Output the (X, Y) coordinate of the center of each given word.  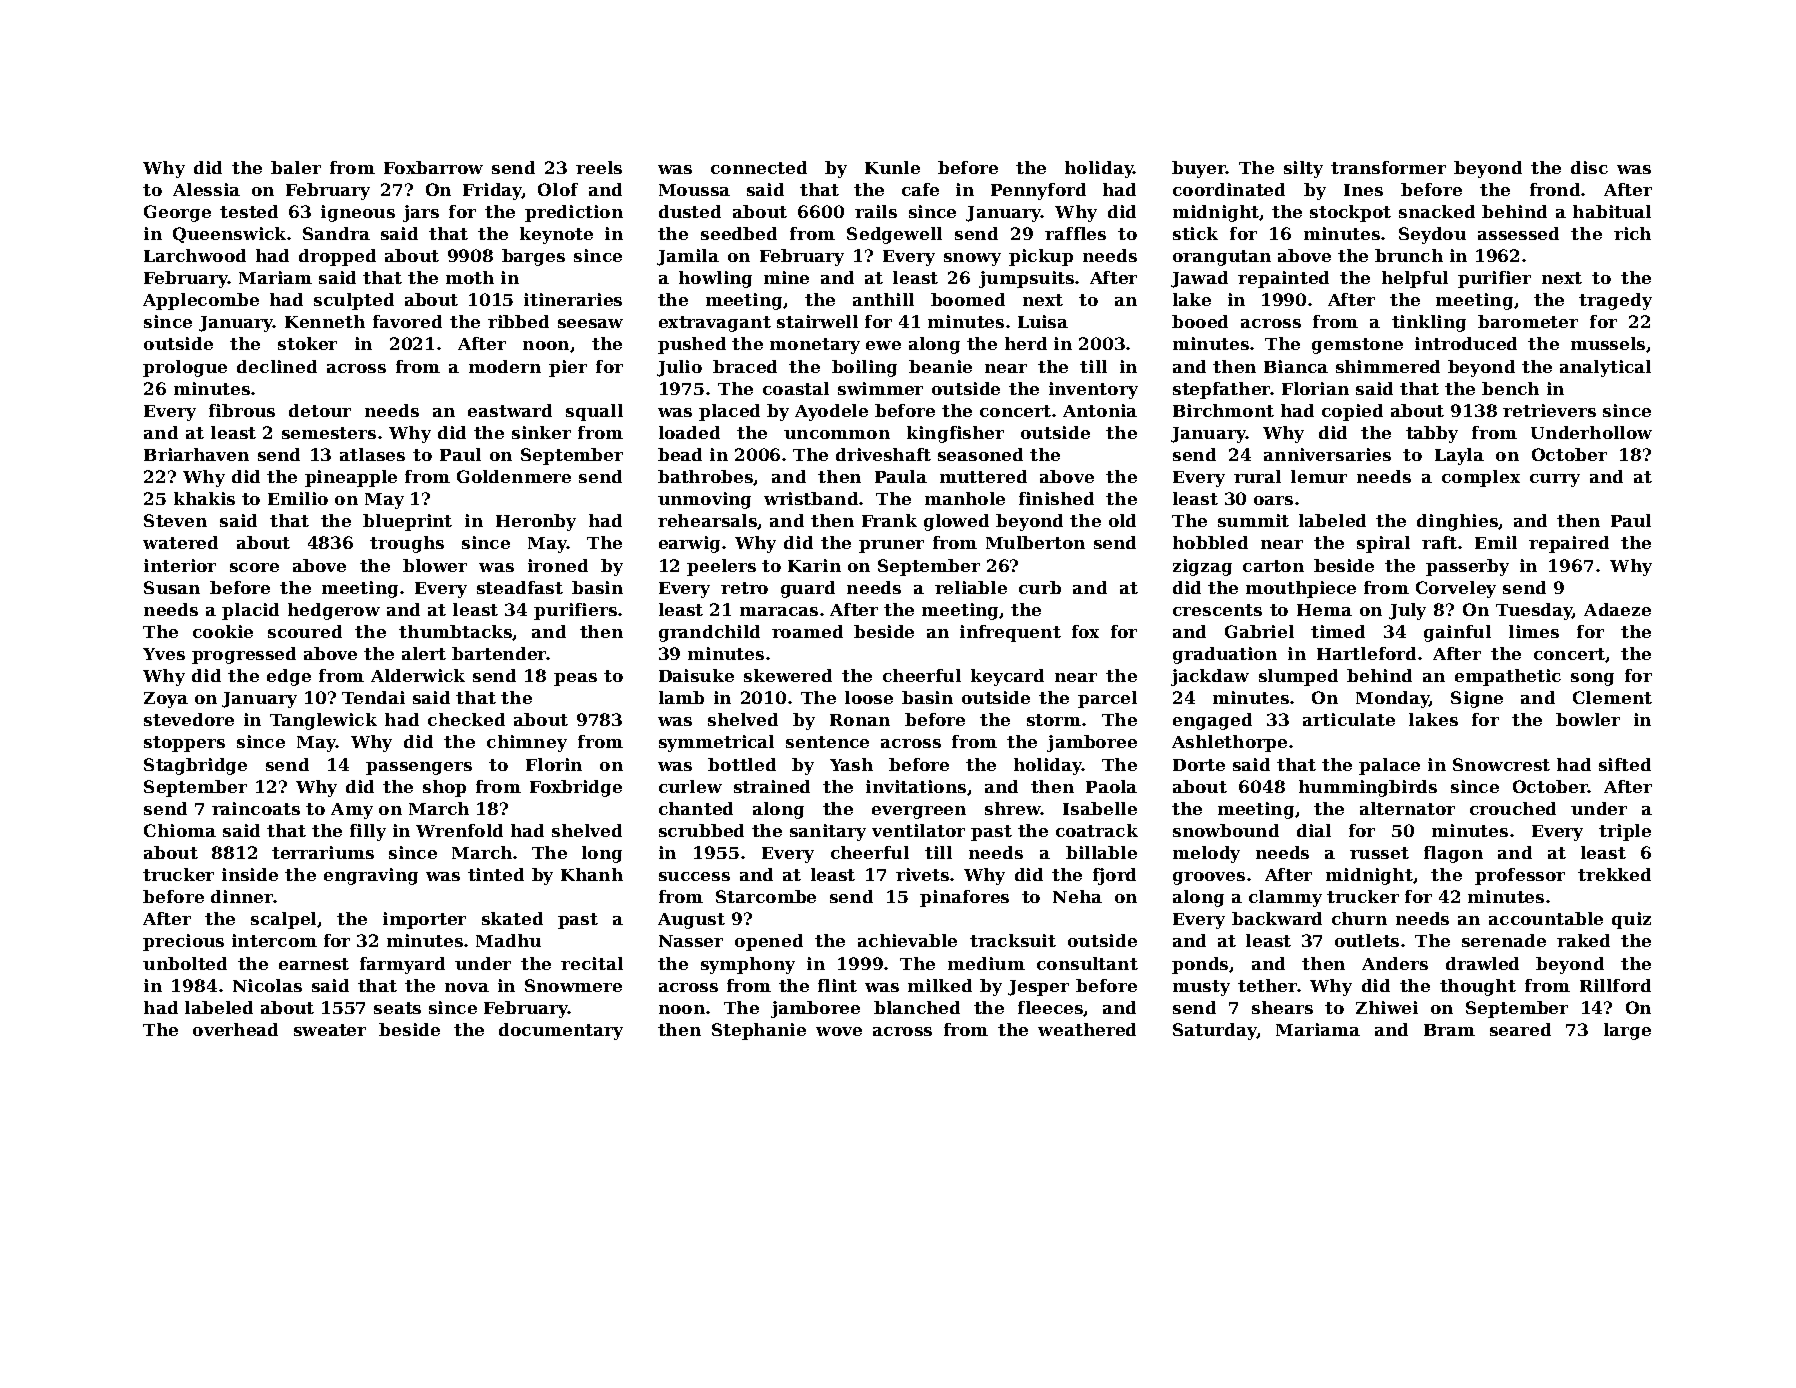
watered (180, 542)
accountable (1546, 918)
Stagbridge (195, 766)
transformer (1388, 167)
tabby (1432, 434)
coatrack (1097, 830)
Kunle (892, 167)
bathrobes (706, 477)
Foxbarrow (433, 167)
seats (397, 1008)
